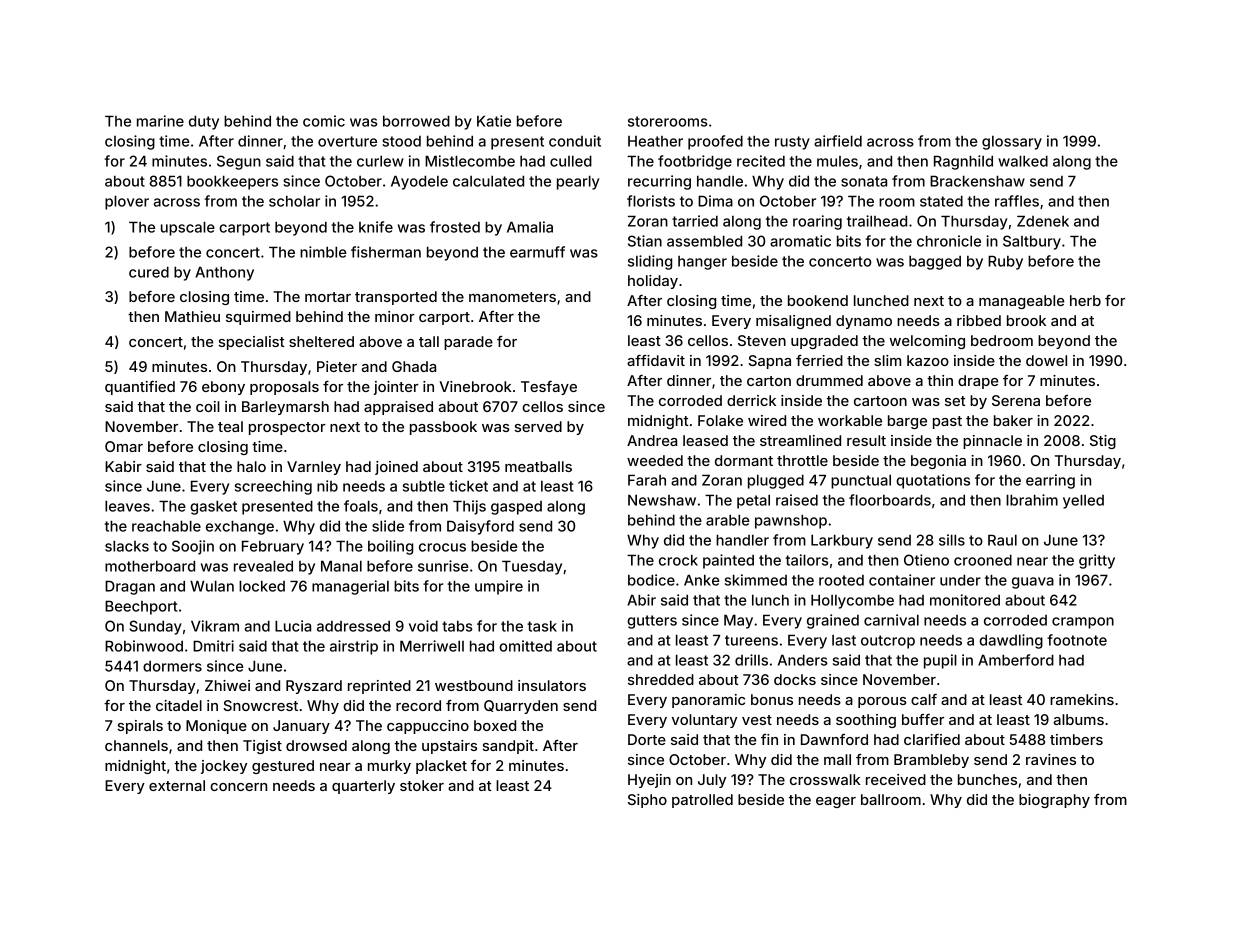 The image size is (1233, 952). I want to click on Serena, so click(1016, 400).
